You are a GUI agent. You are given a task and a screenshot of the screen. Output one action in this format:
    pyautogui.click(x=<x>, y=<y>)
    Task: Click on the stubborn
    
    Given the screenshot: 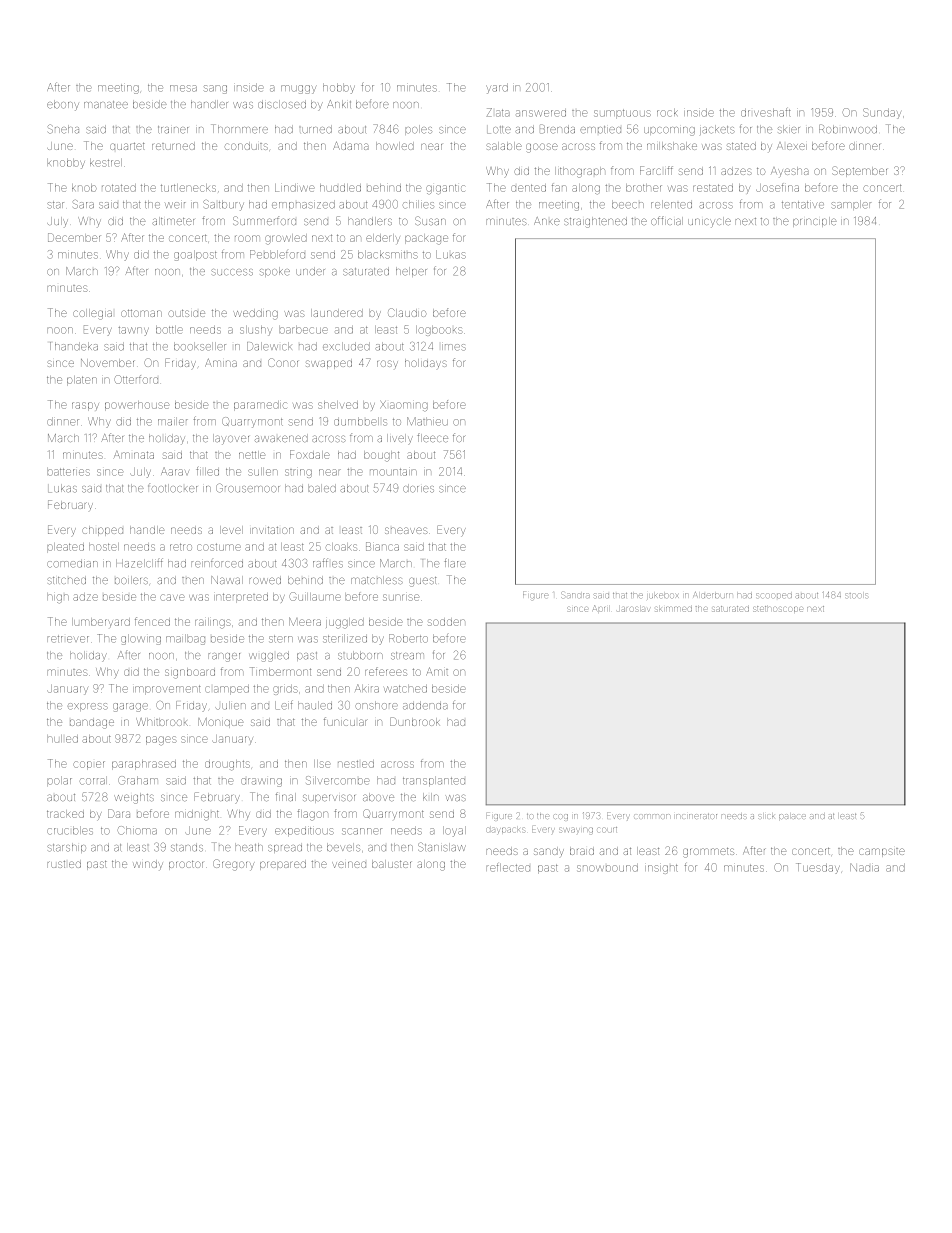 What is the action you would take?
    pyautogui.click(x=360, y=655)
